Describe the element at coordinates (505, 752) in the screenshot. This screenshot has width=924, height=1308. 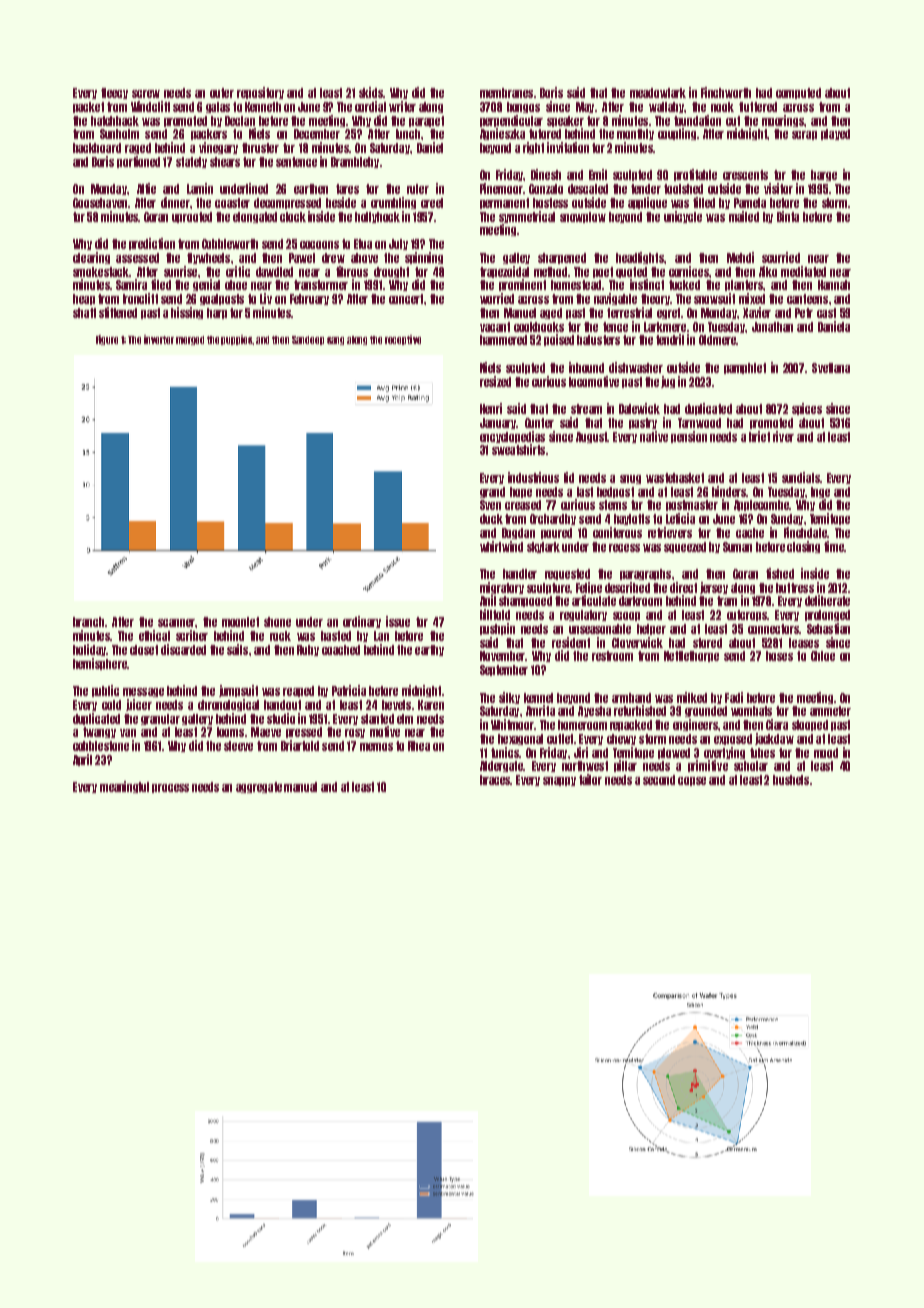
I see `tunics` at that location.
